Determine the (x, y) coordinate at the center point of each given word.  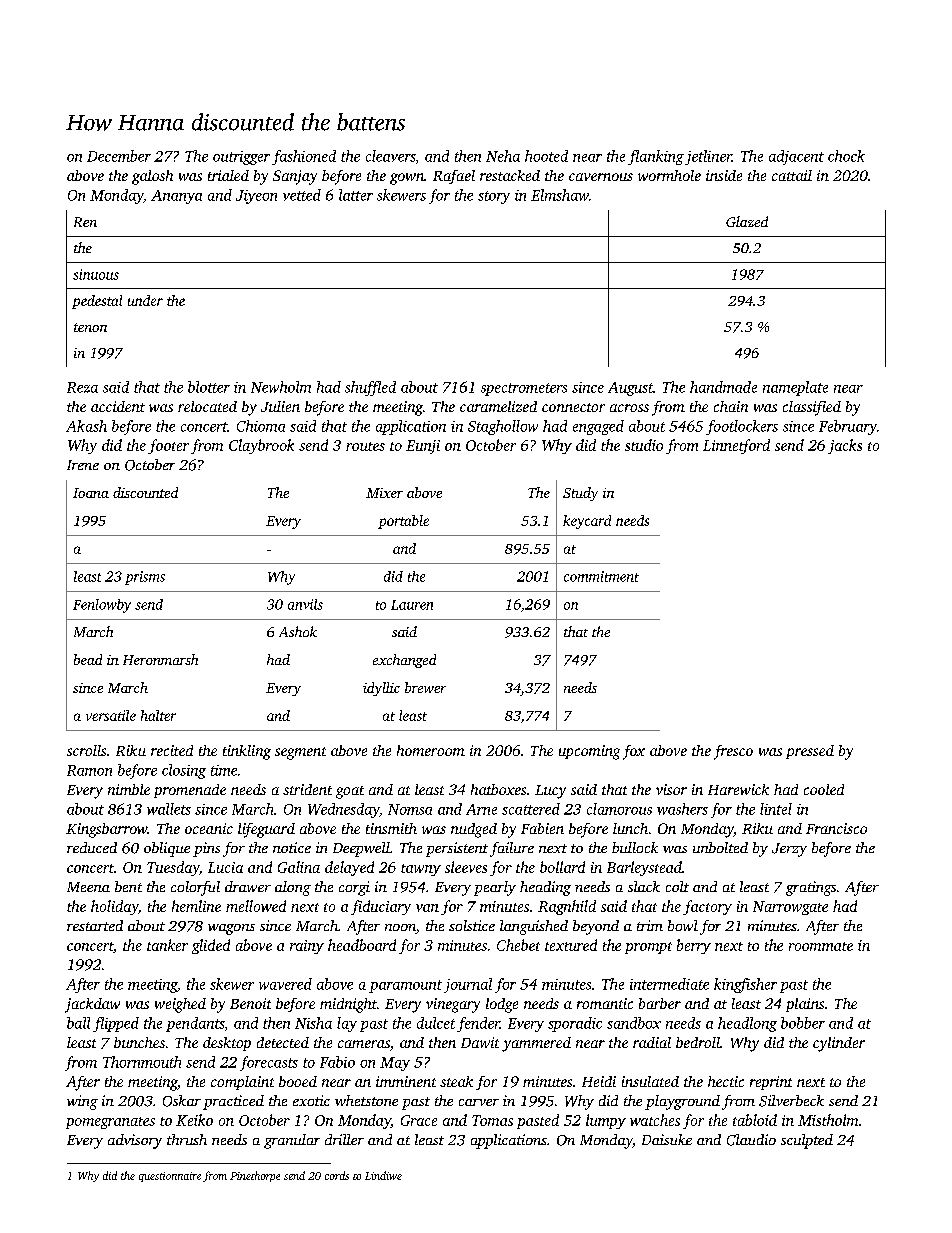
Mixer (384, 493)
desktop (227, 1044)
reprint (771, 1083)
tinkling (247, 752)
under (145, 300)
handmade (723, 387)
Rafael (454, 177)
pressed (810, 752)
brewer (425, 687)
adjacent (796, 157)
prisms (145, 578)
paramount (405, 986)
